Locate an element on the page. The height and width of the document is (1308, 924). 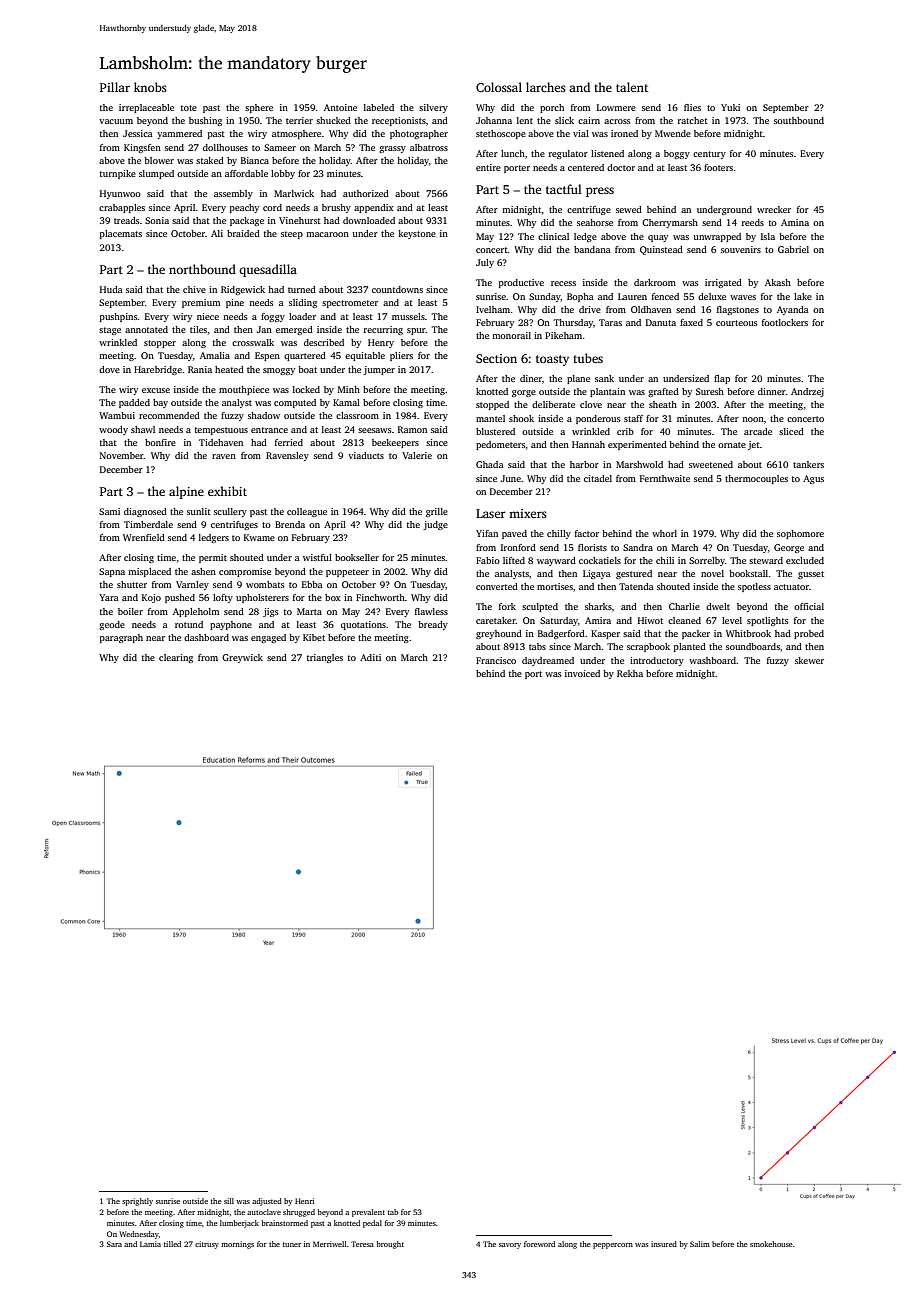
turnpike is located at coordinates (118, 174).
